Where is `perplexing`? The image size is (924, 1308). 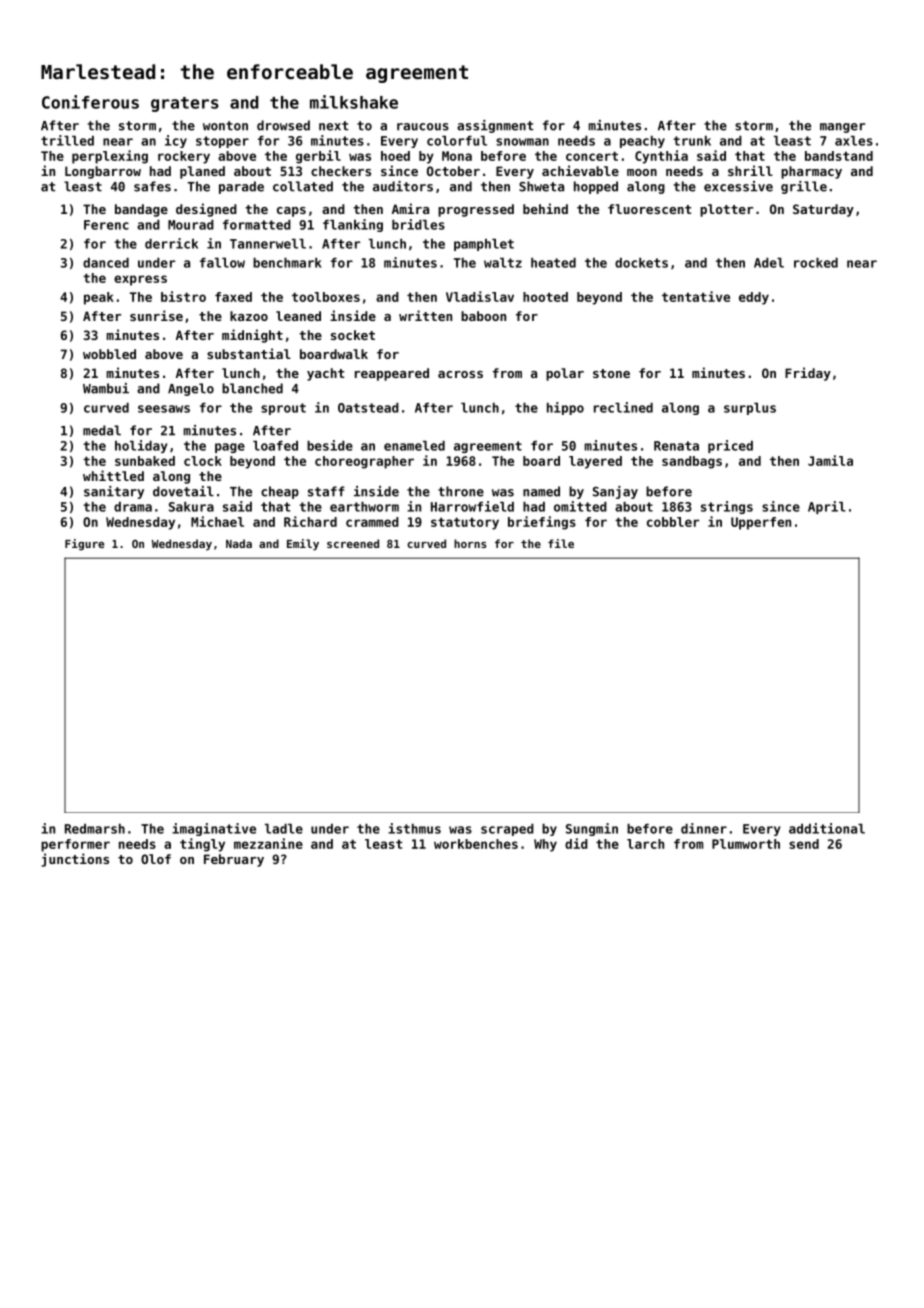
perplexing is located at coordinates (110, 157).
